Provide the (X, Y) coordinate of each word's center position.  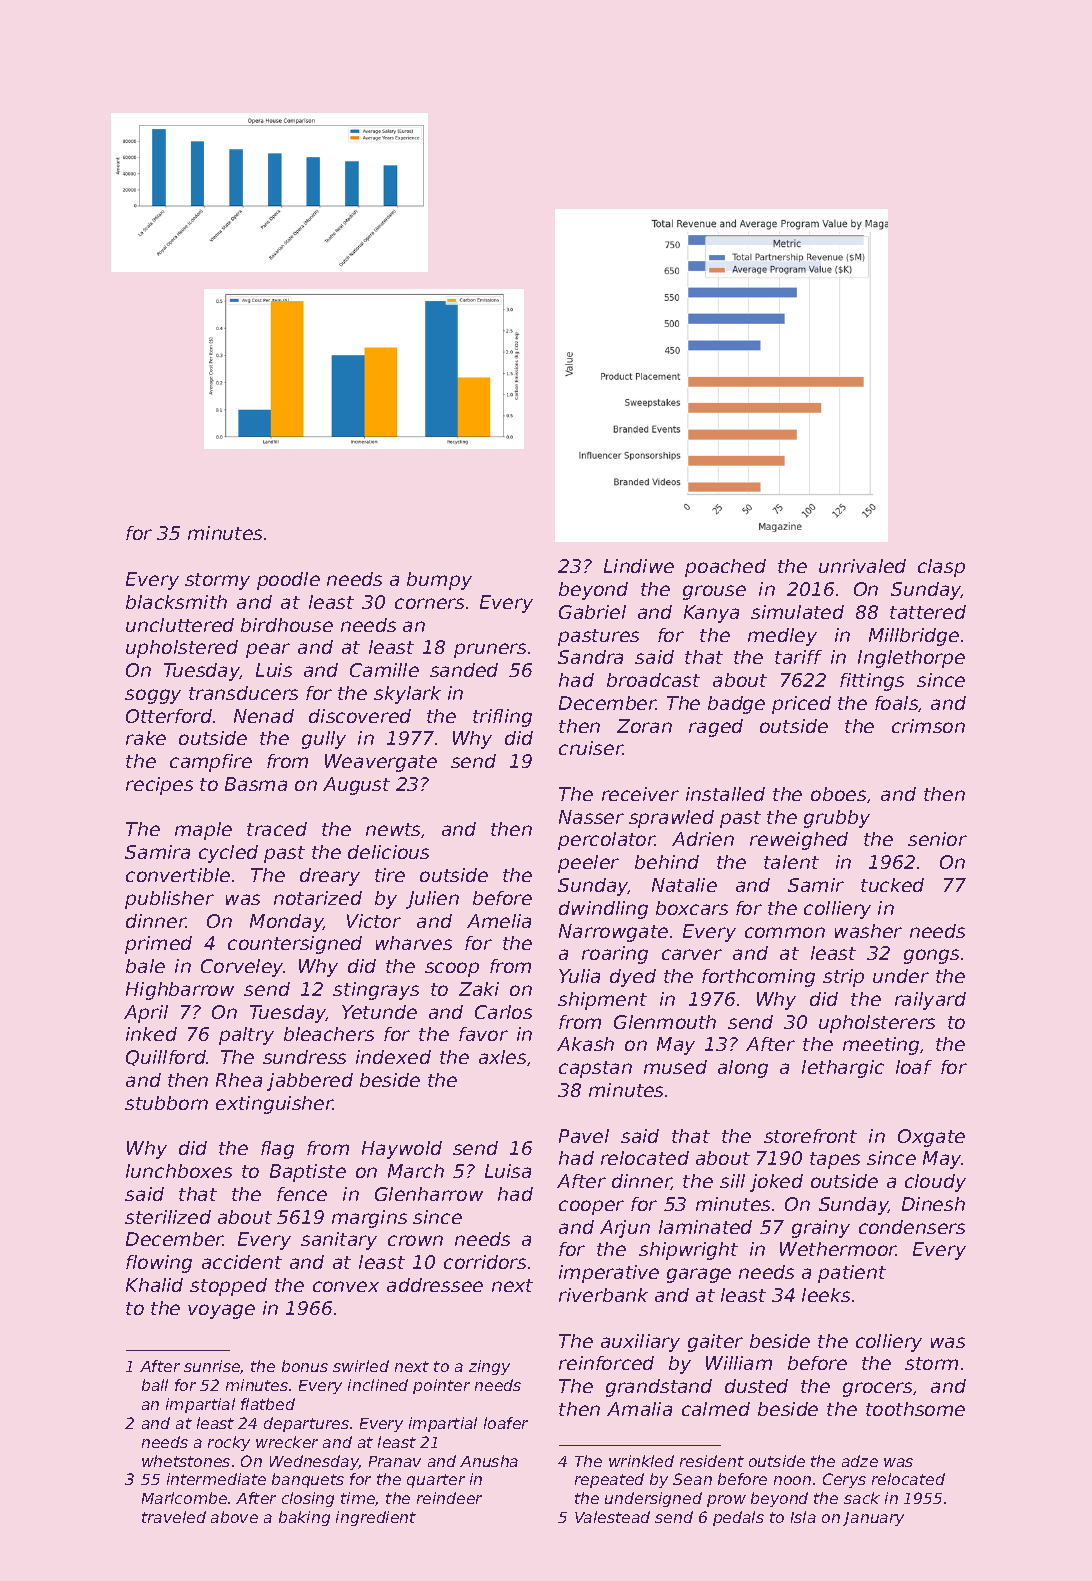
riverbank (603, 1295)
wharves (414, 943)
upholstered (182, 649)
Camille (384, 670)
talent (791, 862)
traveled (174, 1517)
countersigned (295, 945)
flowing (159, 1264)
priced (801, 705)
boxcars (692, 908)
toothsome (915, 1409)
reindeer (449, 1498)
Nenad (264, 716)
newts (394, 830)
